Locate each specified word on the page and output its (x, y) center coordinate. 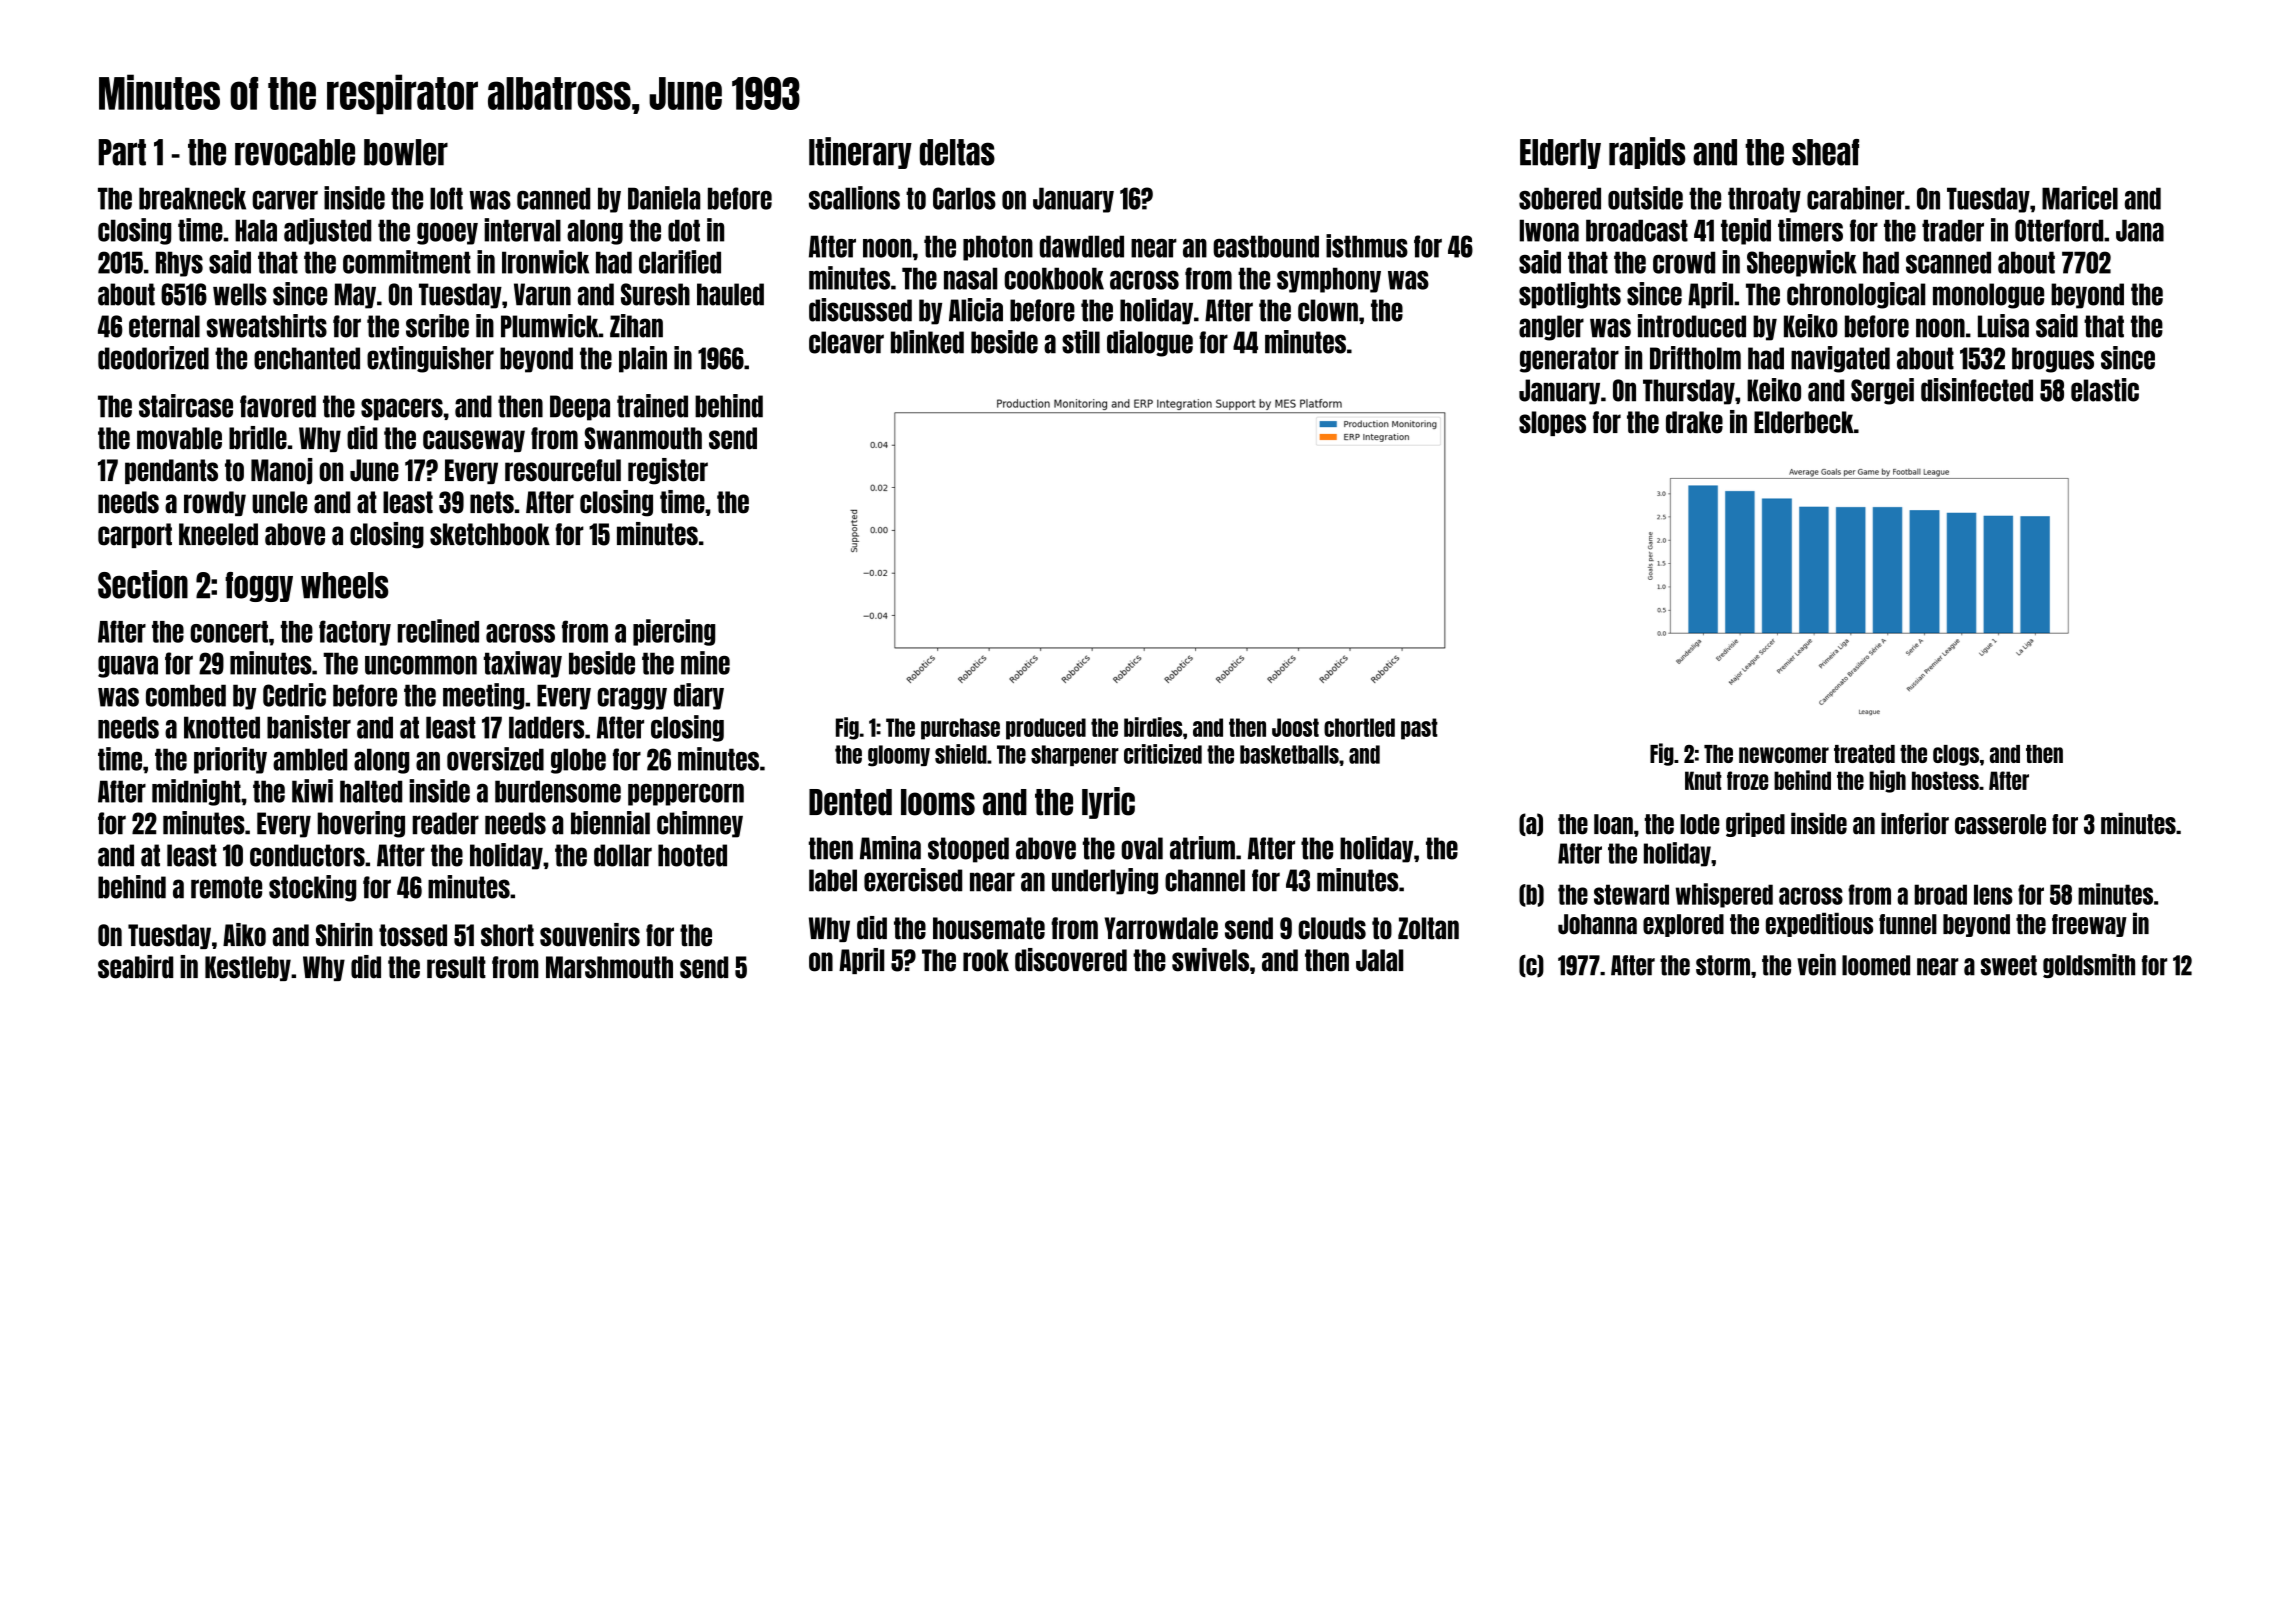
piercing (674, 632)
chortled (1359, 727)
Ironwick (545, 262)
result (456, 967)
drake (1694, 422)
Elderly (1560, 154)
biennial (610, 823)
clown (1328, 310)
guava (128, 667)
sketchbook (490, 534)
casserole (2000, 824)
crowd (1684, 262)
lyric (1108, 803)
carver (285, 200)
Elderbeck (1804, 422)
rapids (1647, 153)
